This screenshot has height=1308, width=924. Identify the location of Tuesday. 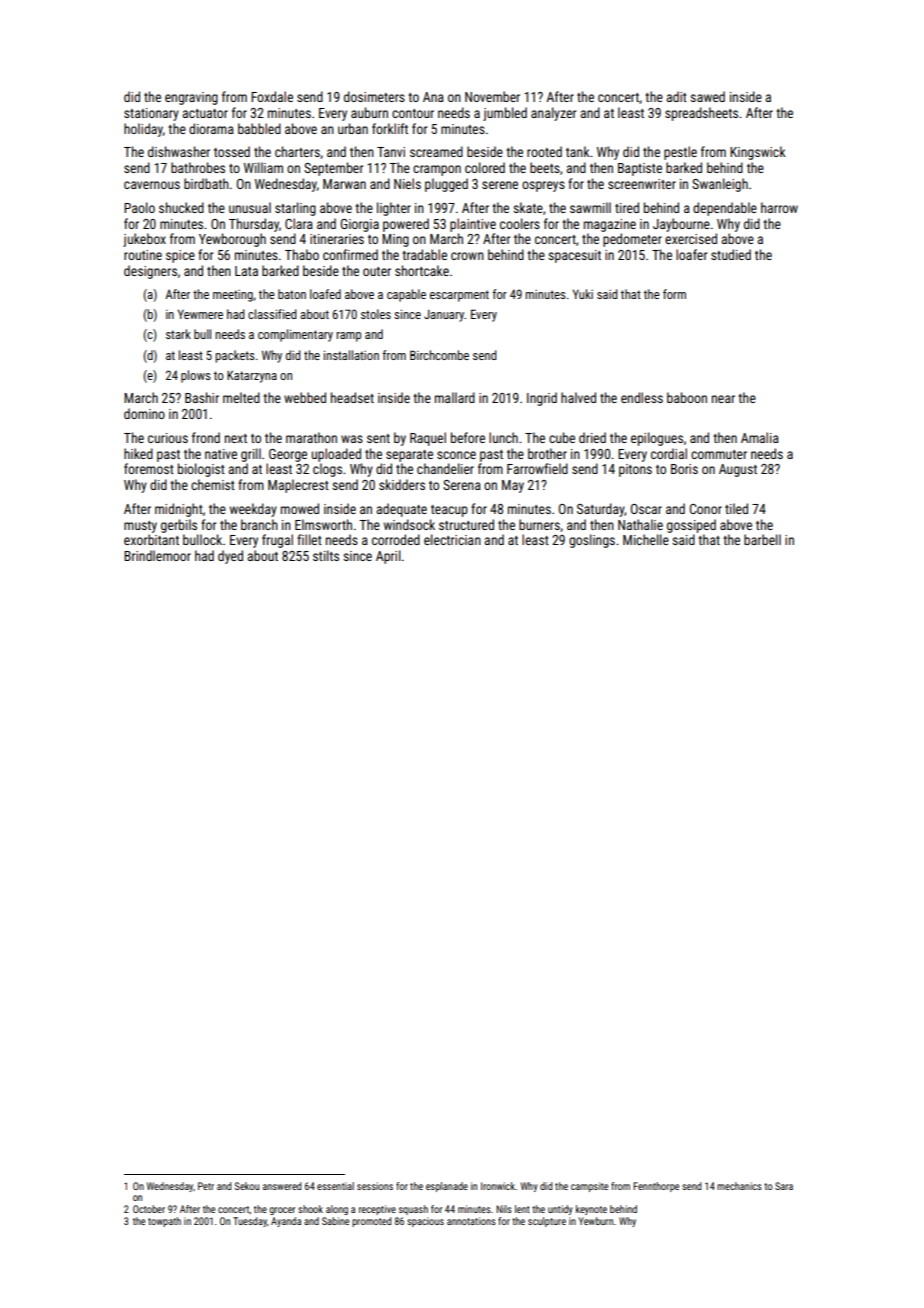
(250, 1222).
